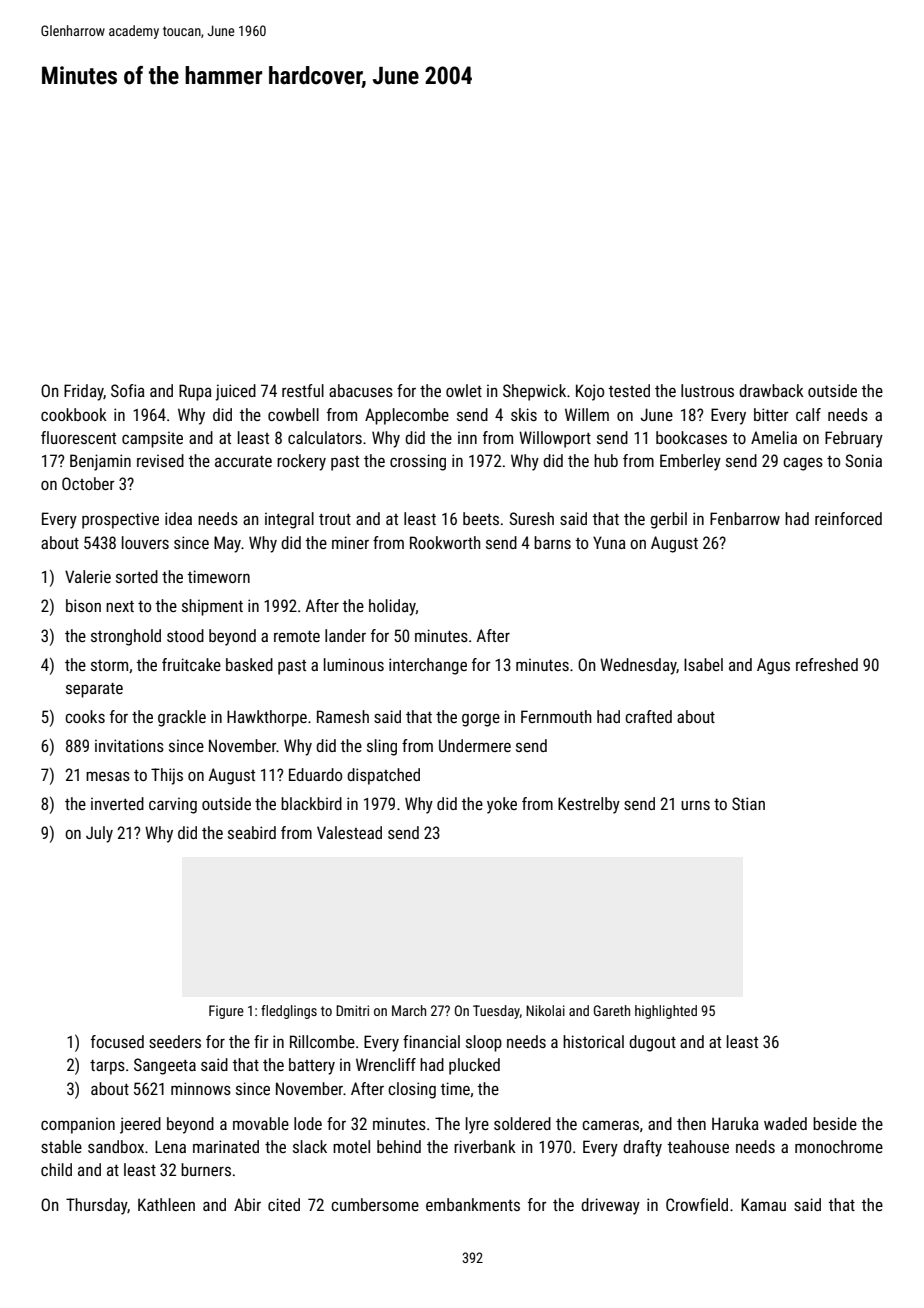 The height and width of the document is (1308, 924). I want to click on Yuna, so click(609, 542).
